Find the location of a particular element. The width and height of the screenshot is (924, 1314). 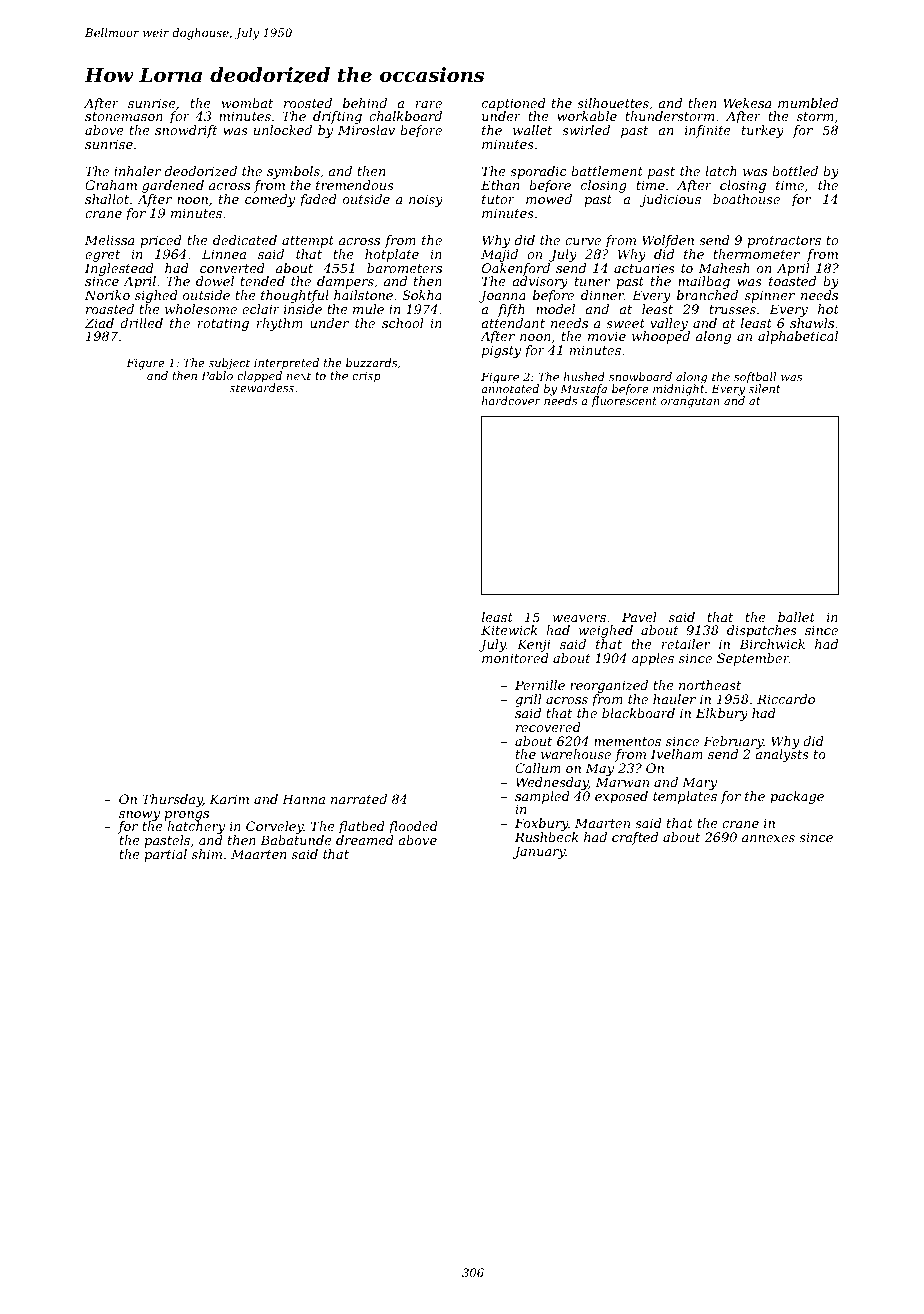

snowy is located at coordinates (139, 816).
